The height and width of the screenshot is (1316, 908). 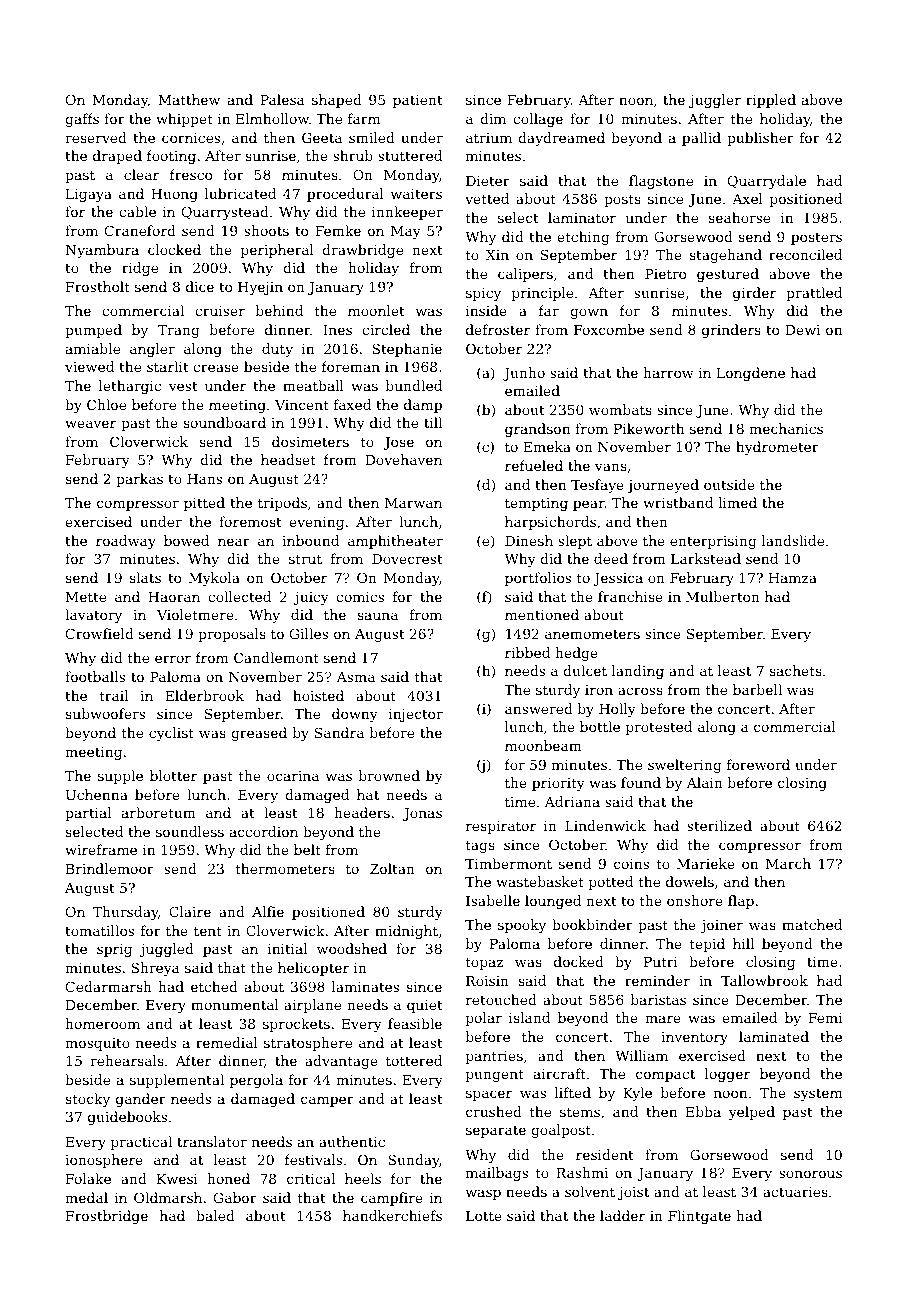 What do you see at coordinates (189, 99) in the screenshot?
I see `Matthew` at bounding box center [189, 99].
